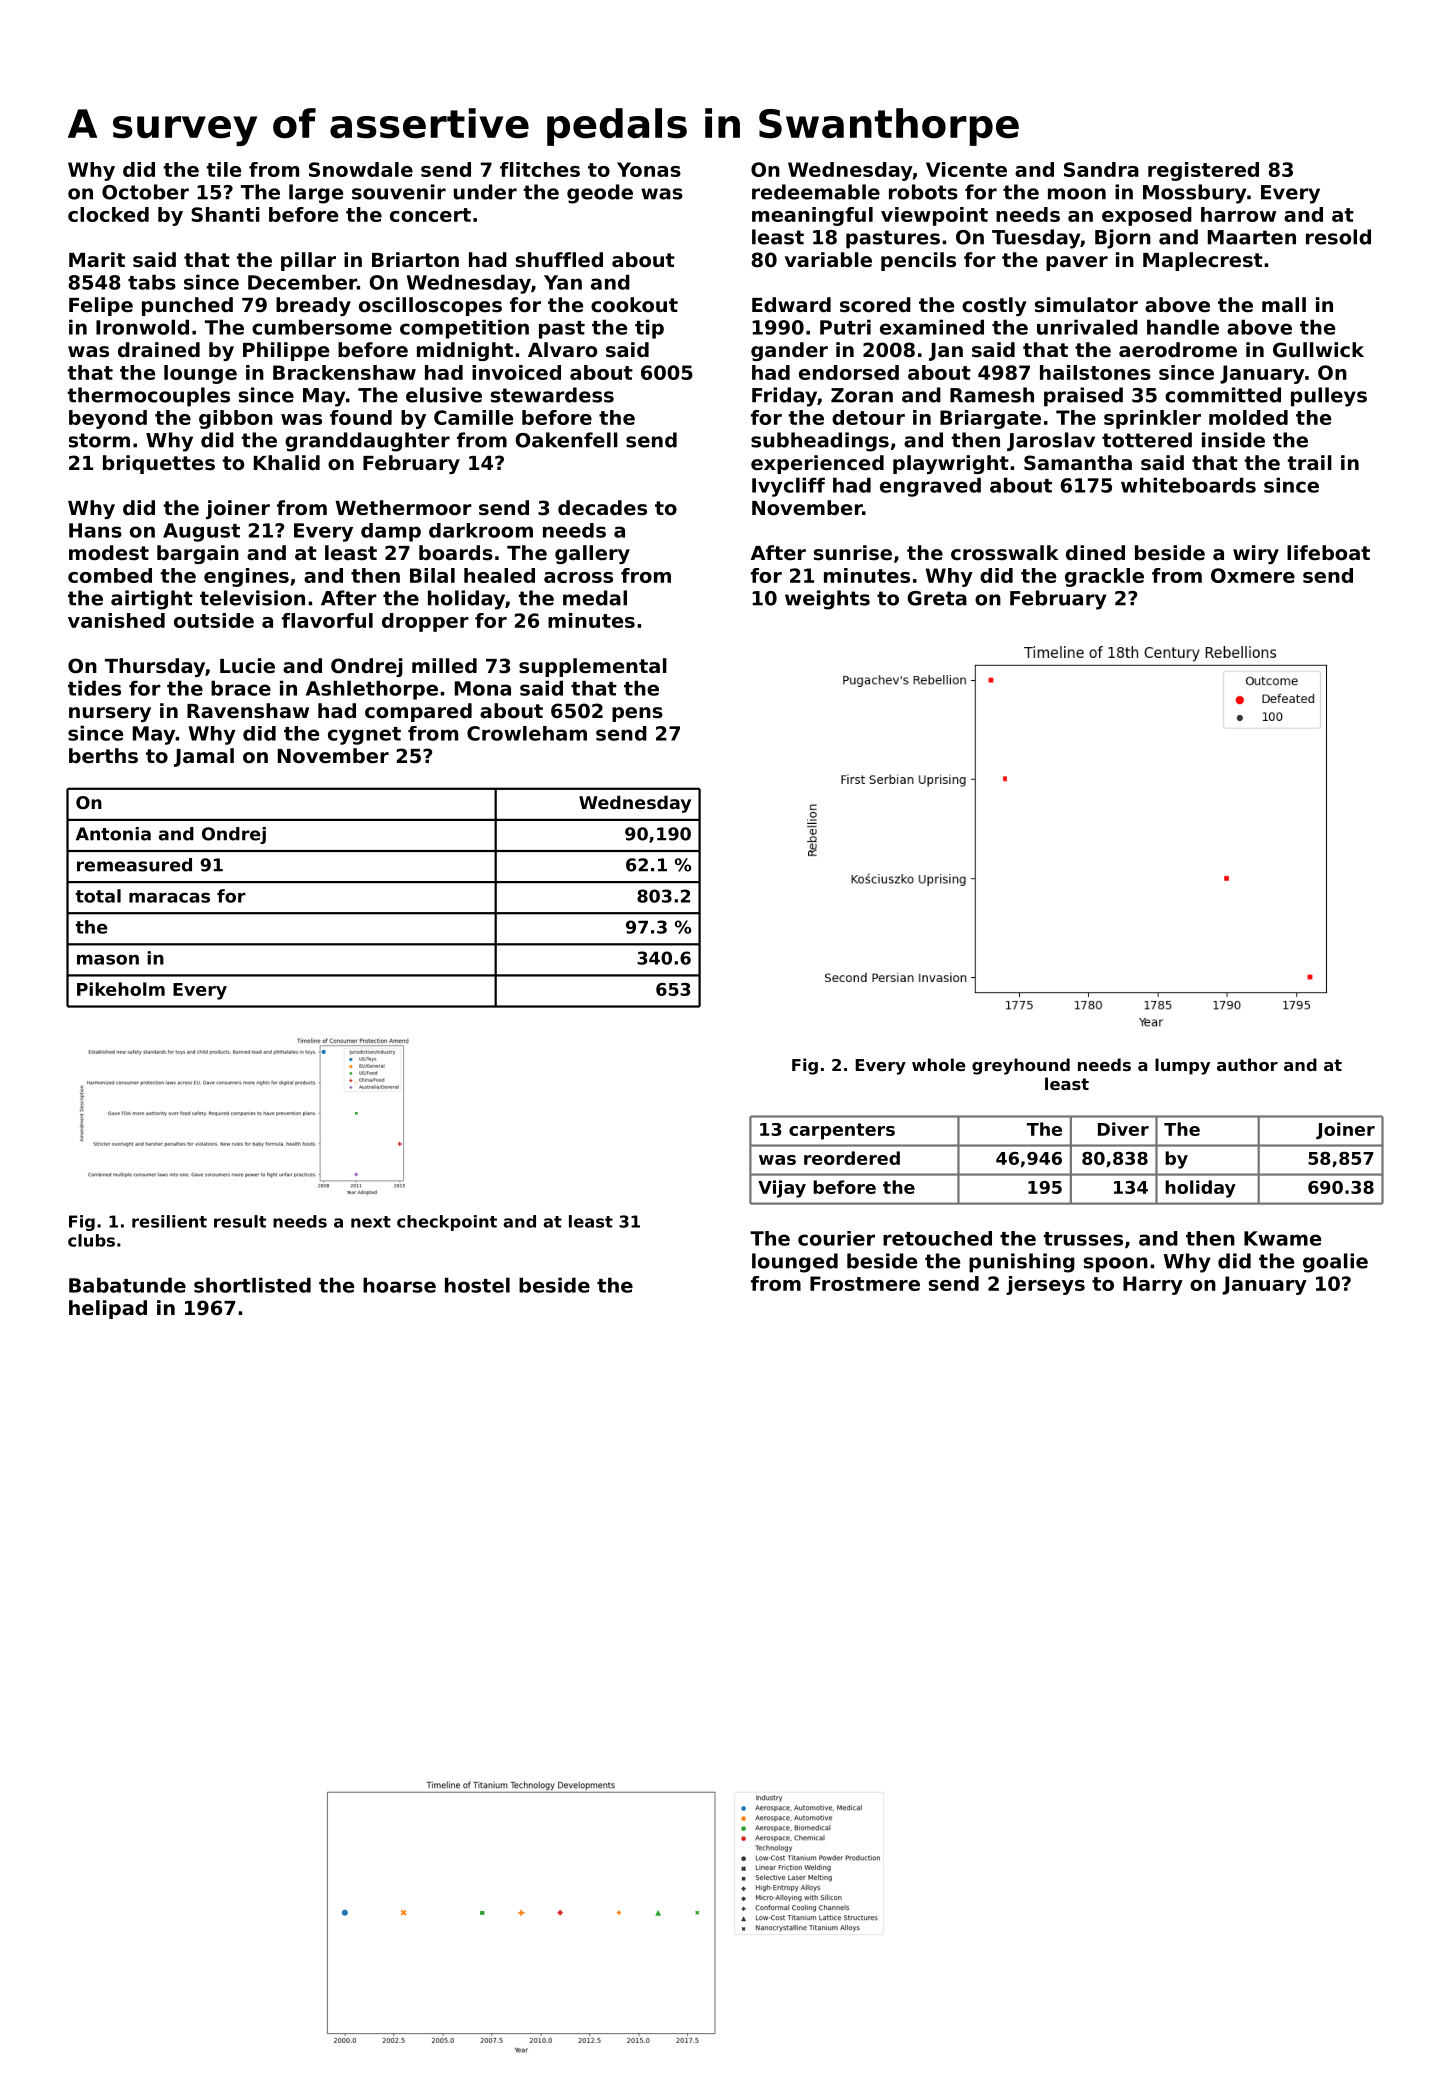 Image resolution: width=1450 pixels, height=2100 pixels. What do you see at coordinates (1051, 441) in the screenshot?
I see `Jaroslav` at bounding box center [1051, 441].
